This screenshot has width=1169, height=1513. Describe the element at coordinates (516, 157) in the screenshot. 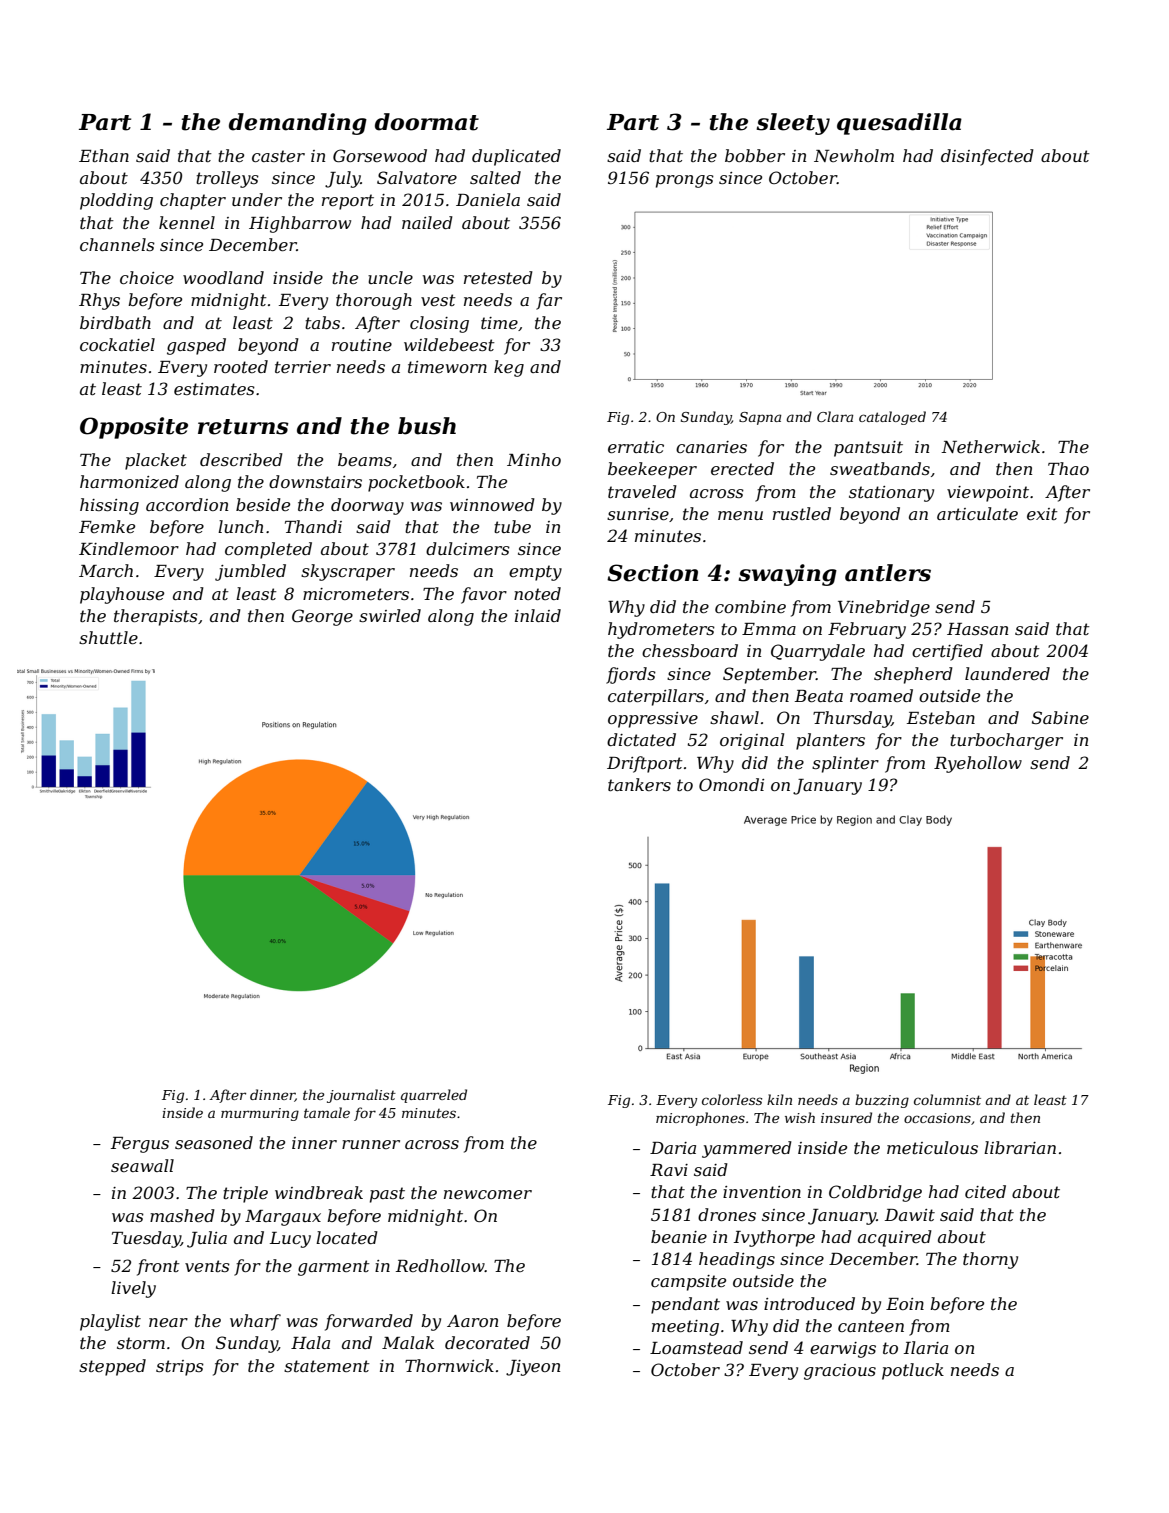

I see `duplicated` at that location.
